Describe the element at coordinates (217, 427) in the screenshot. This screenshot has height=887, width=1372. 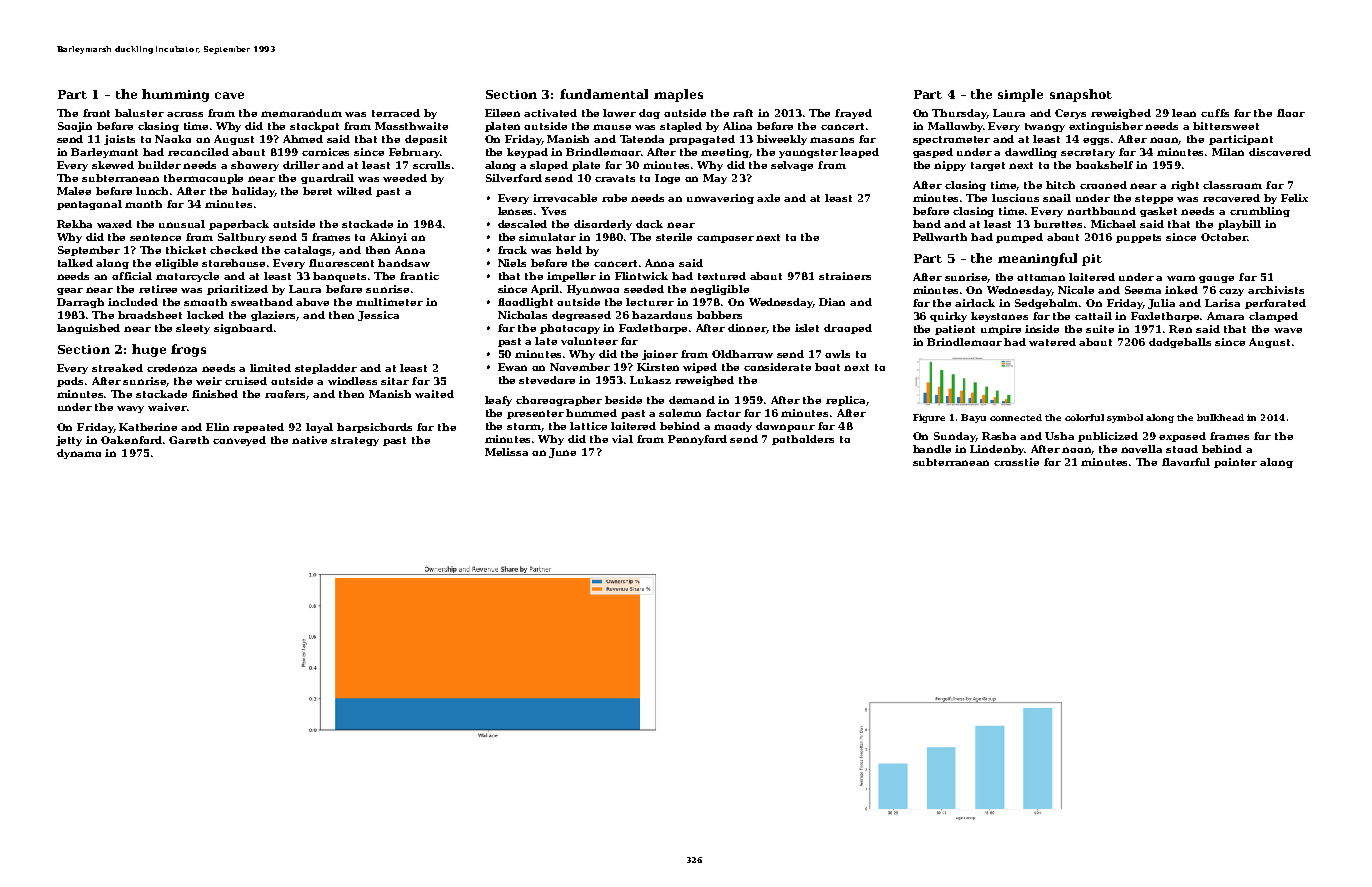
I see `Elin` at that location.
